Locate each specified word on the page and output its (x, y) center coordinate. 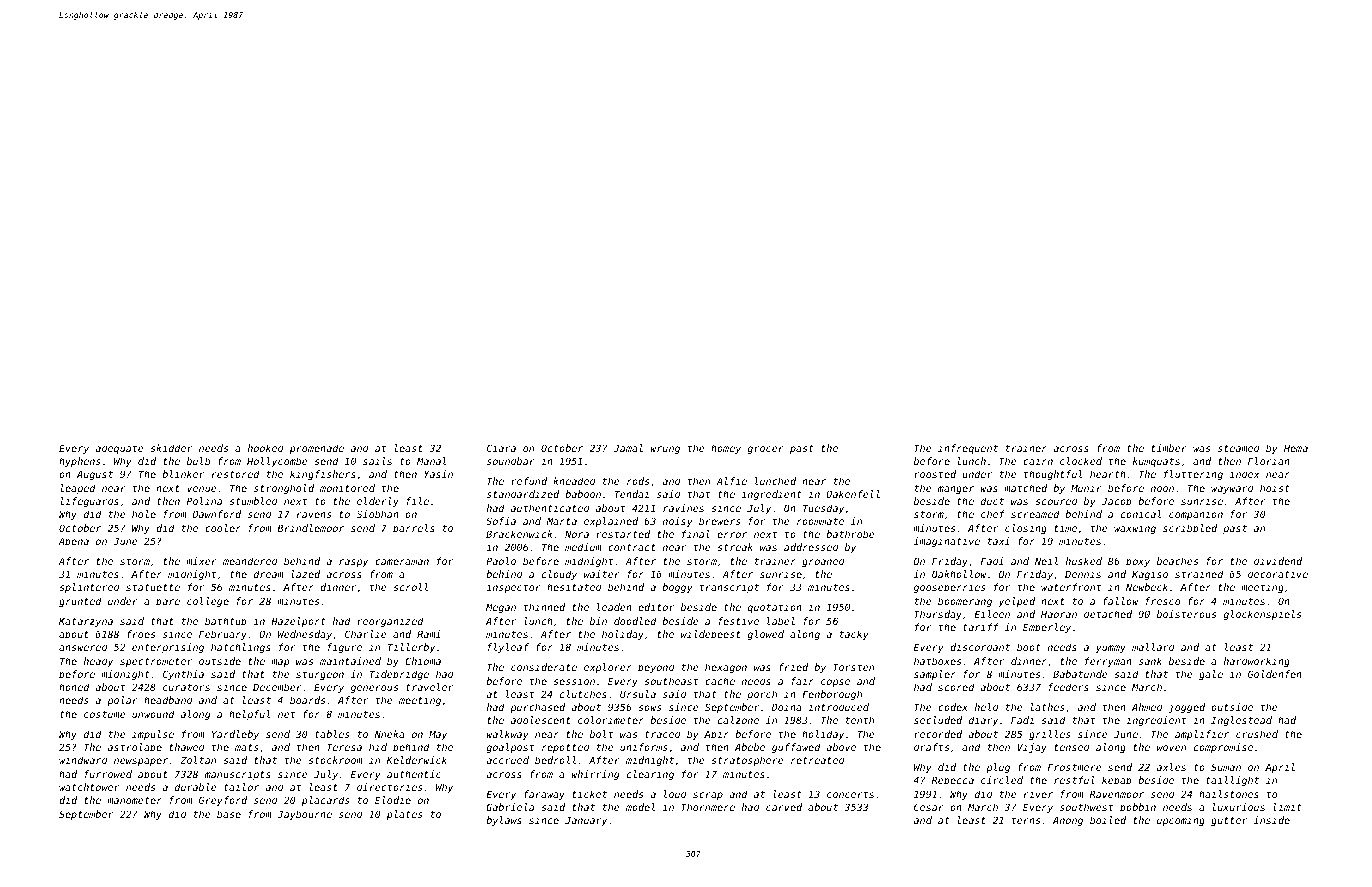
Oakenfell (853, 494)
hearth (1108, 474)
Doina (787, 707)
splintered (89, 588)
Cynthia (183, 675)
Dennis (1083, 574)
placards (325, 801)
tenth (860, 720)
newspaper (141, 762)
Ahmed (1147, 707)
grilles (1049, 735)
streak (735, 547)
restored (235, 474)
